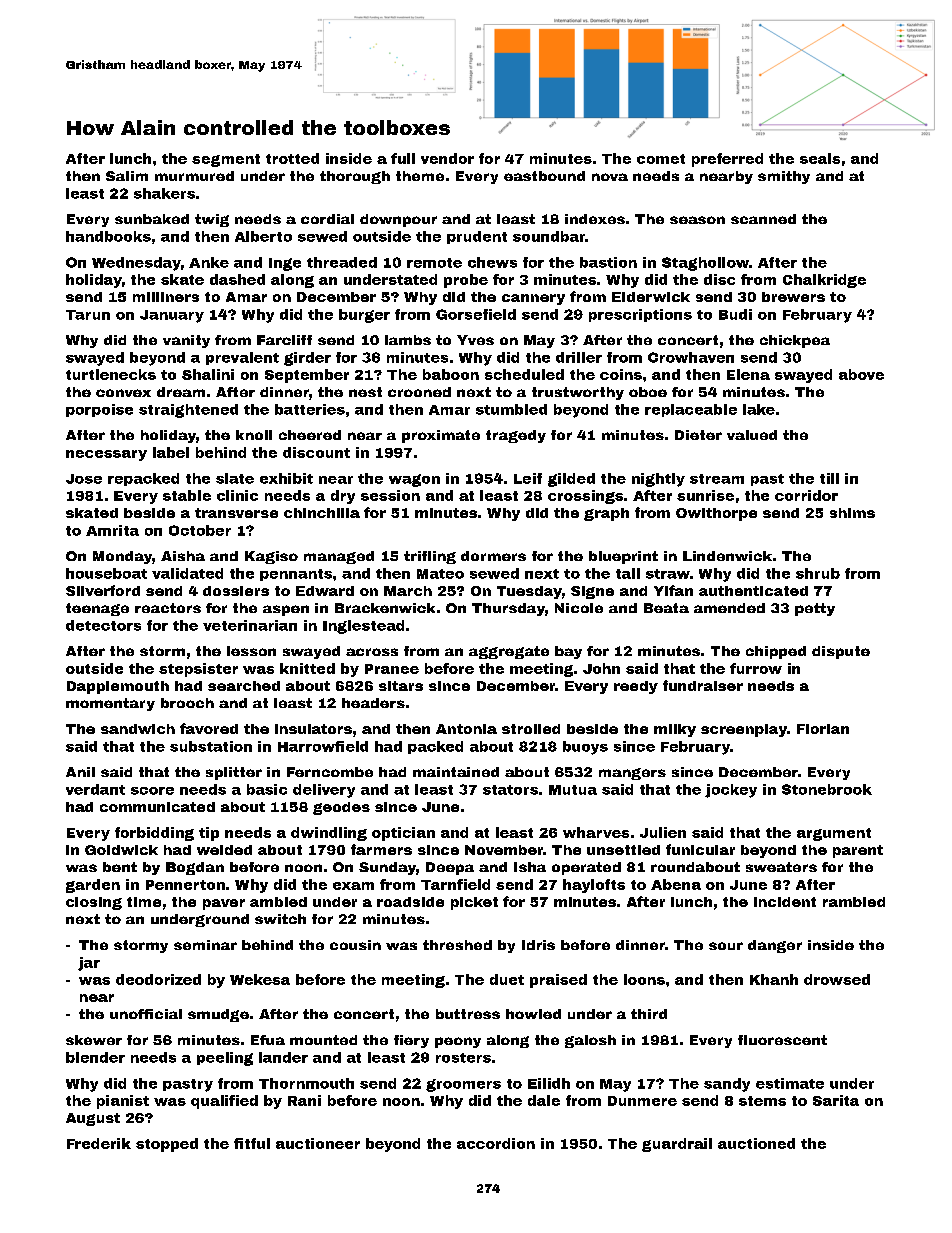  Describe the element at coordinates (579, 608) in the document. I see `Nicole` at that location.
